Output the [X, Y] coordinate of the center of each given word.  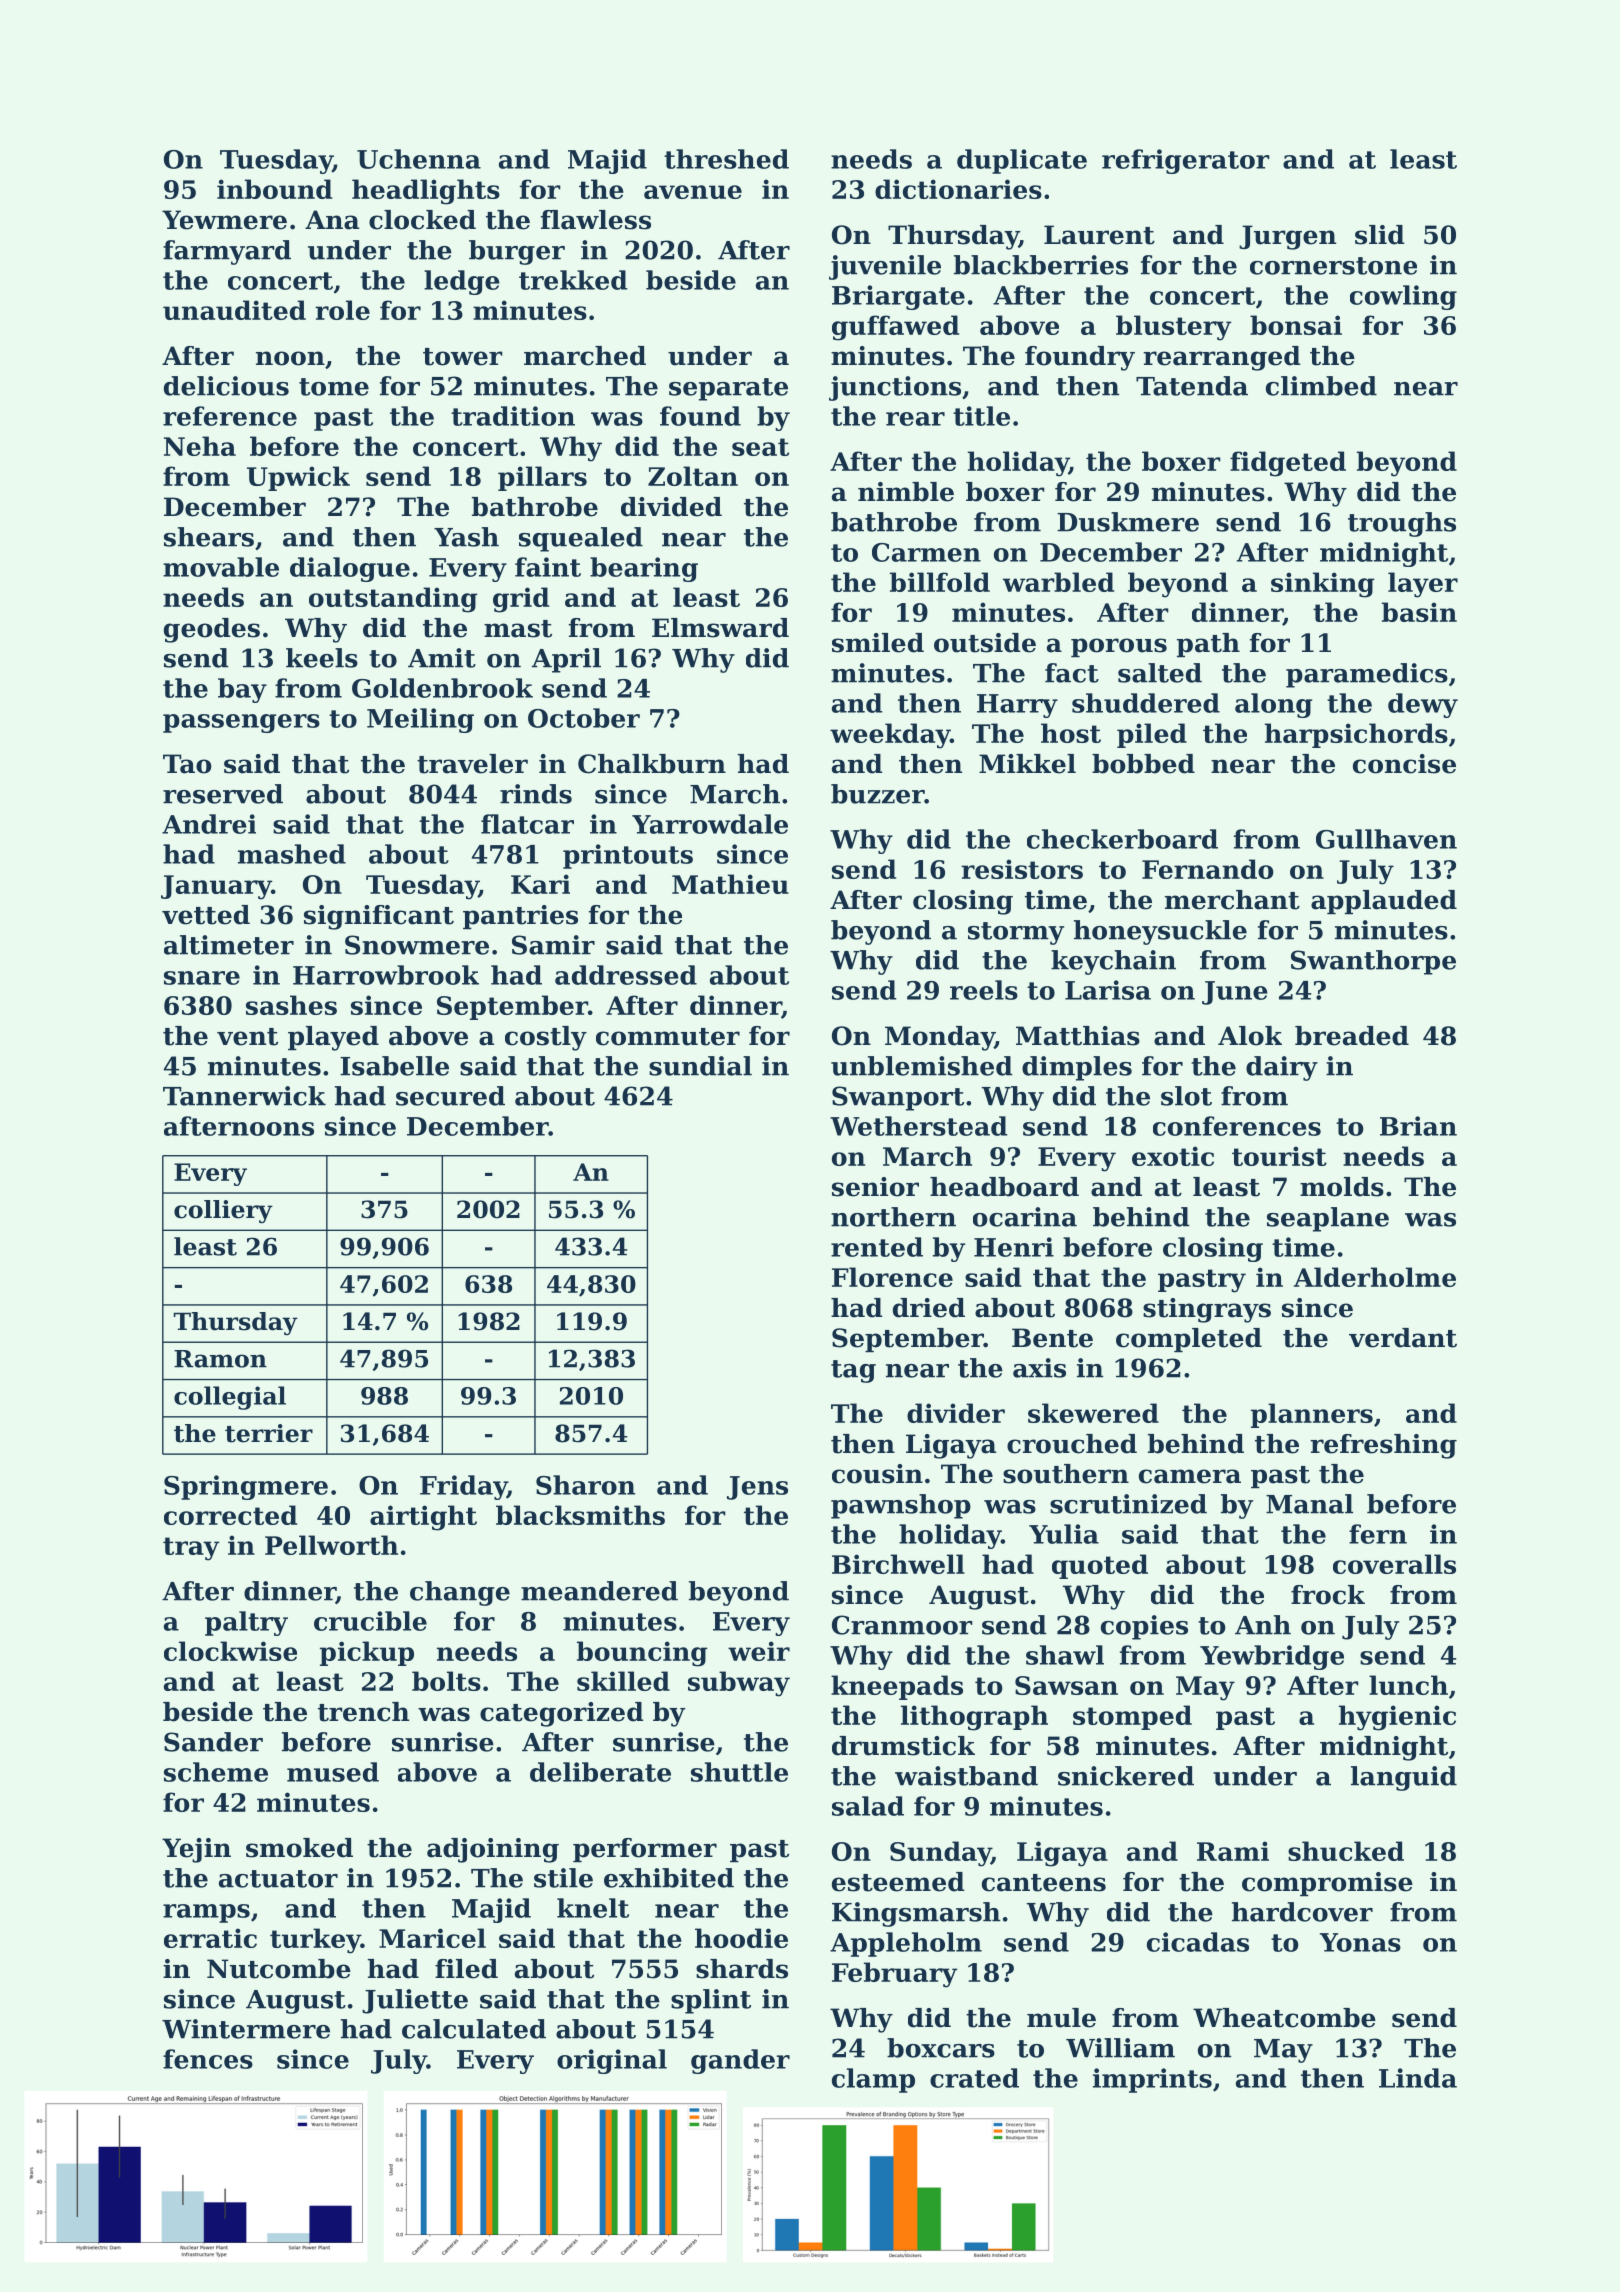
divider [956, 1413]
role [342, 310]
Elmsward [720, 628]
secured [450, 1096]
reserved [223, 794]
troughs [1402, 524]
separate [728, 389]
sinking [1323, 585]
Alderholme [1375, 1277]
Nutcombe [279, 1969]
